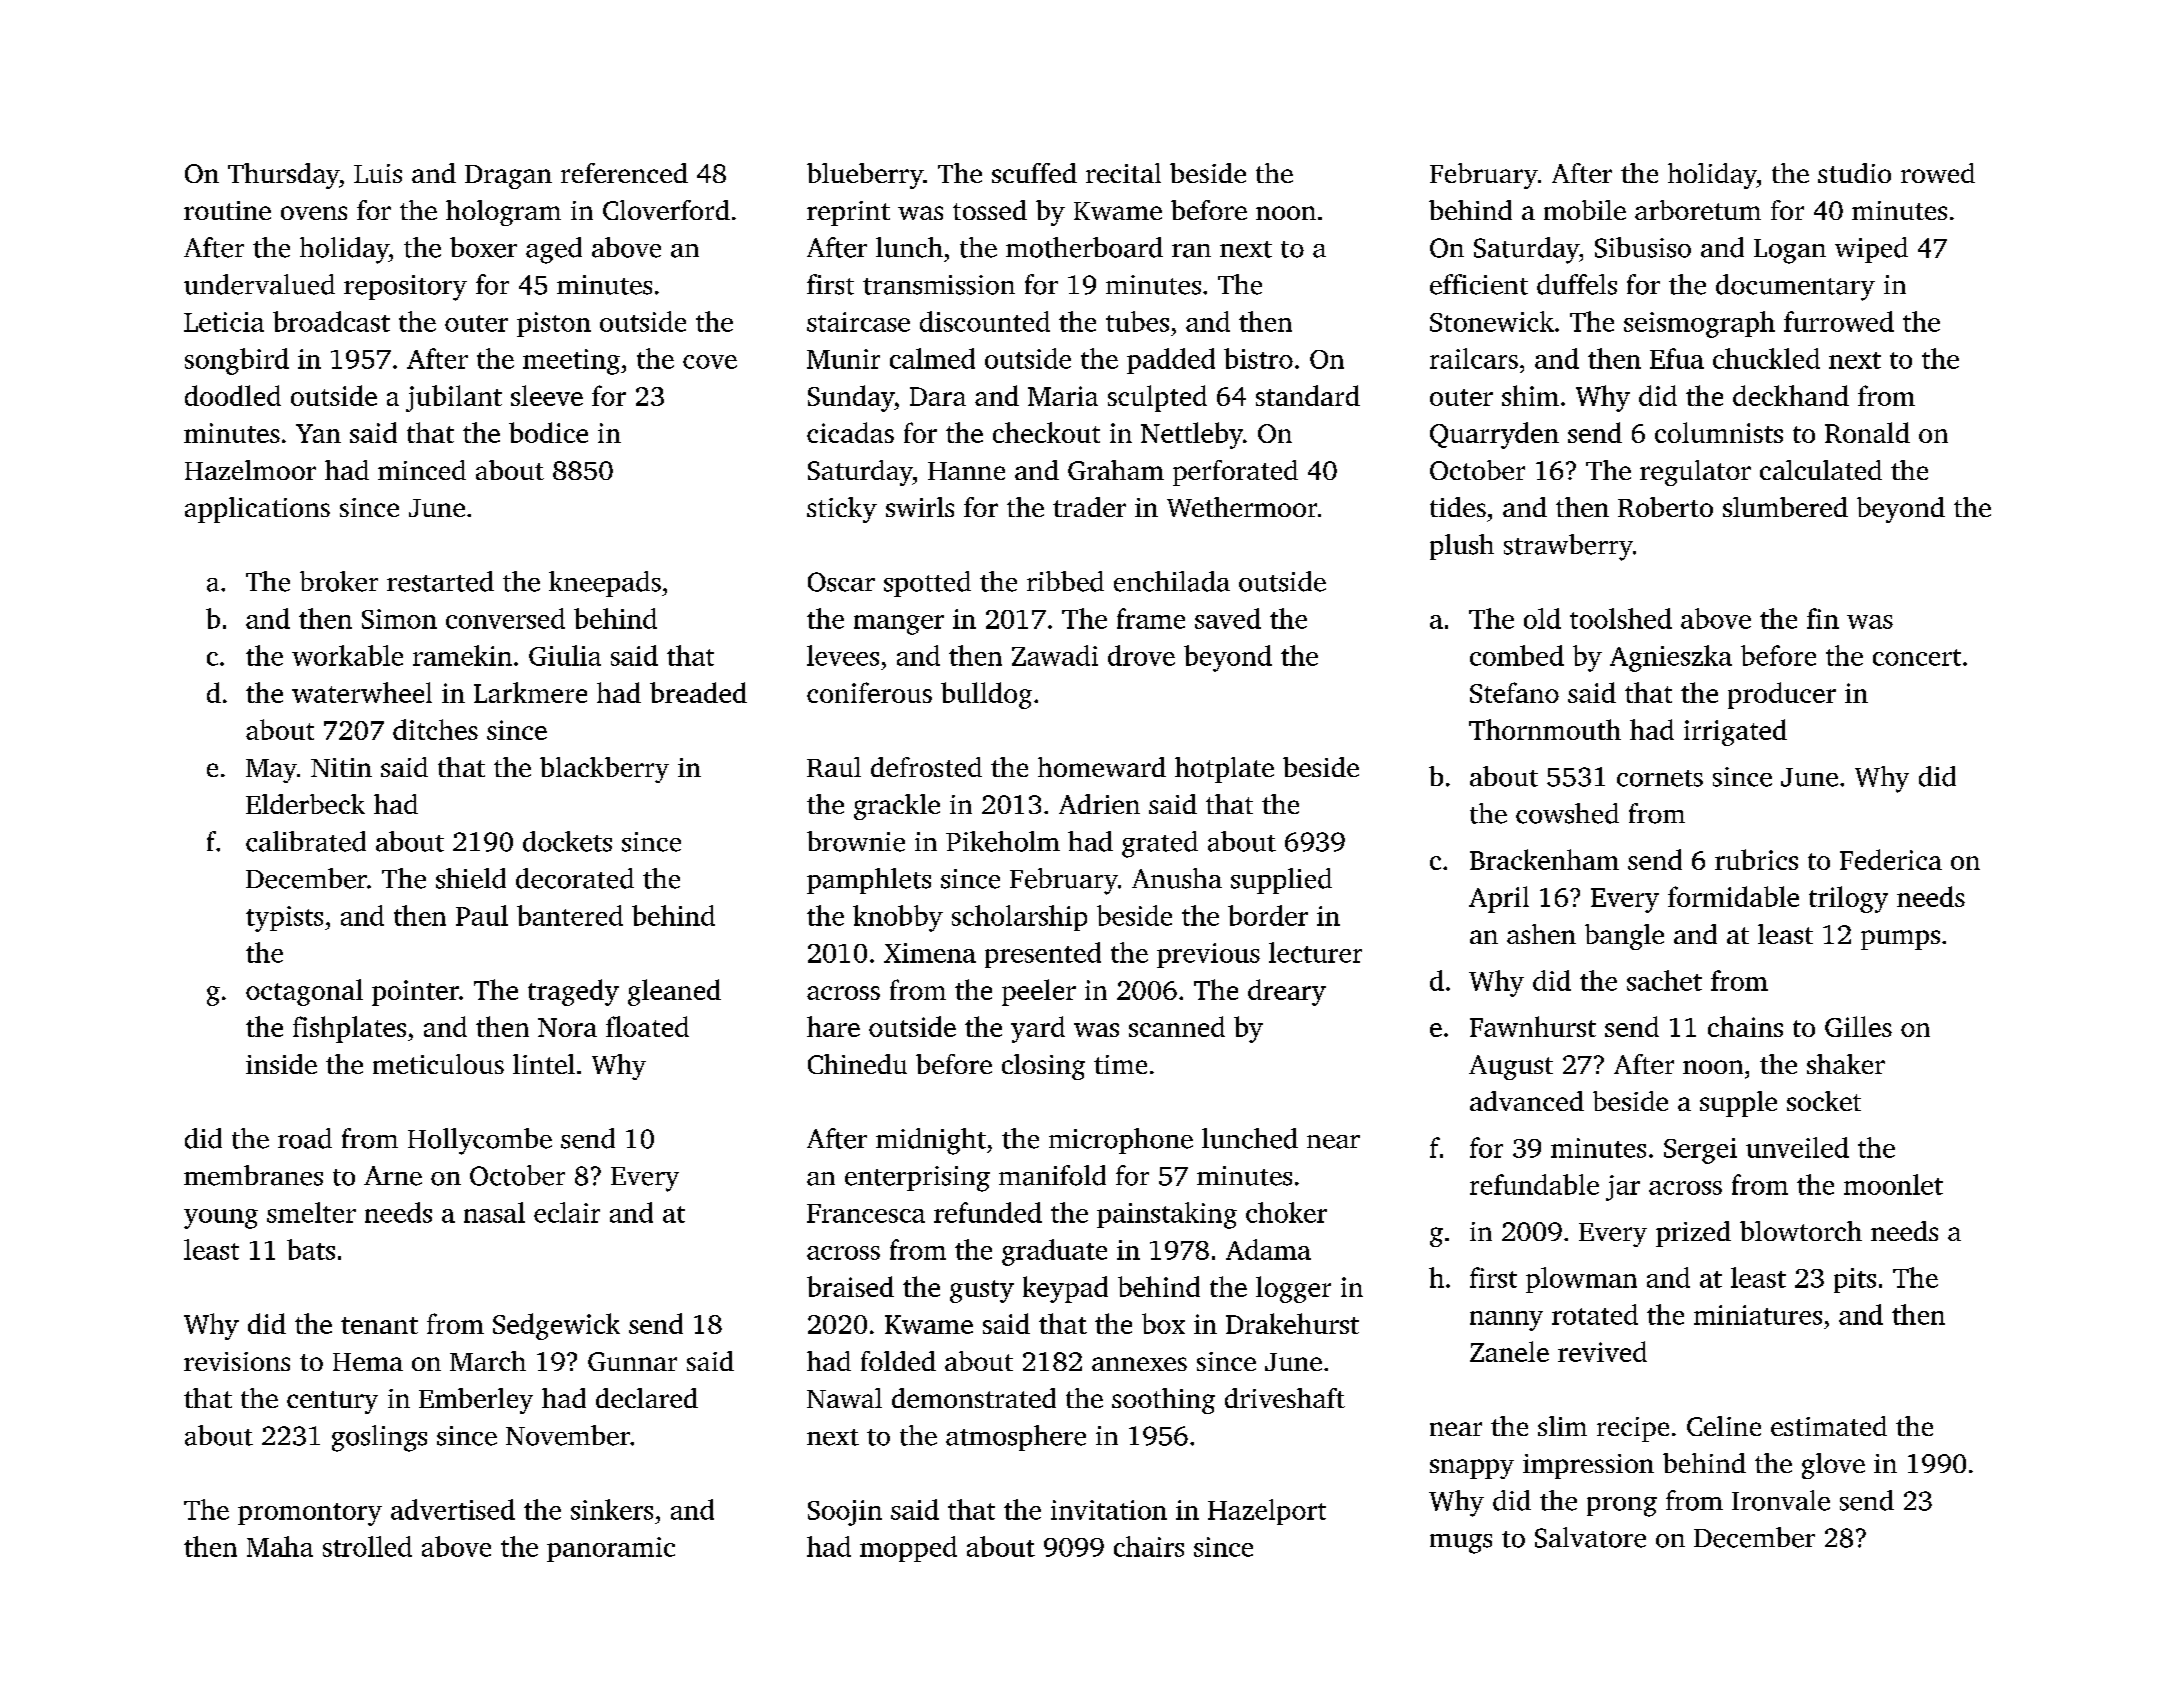 The width and height of the page is (2178, 1683). What do you see at coordinates (284, 919) in the page?
I see `typists` at bounding box center [284, 919].
